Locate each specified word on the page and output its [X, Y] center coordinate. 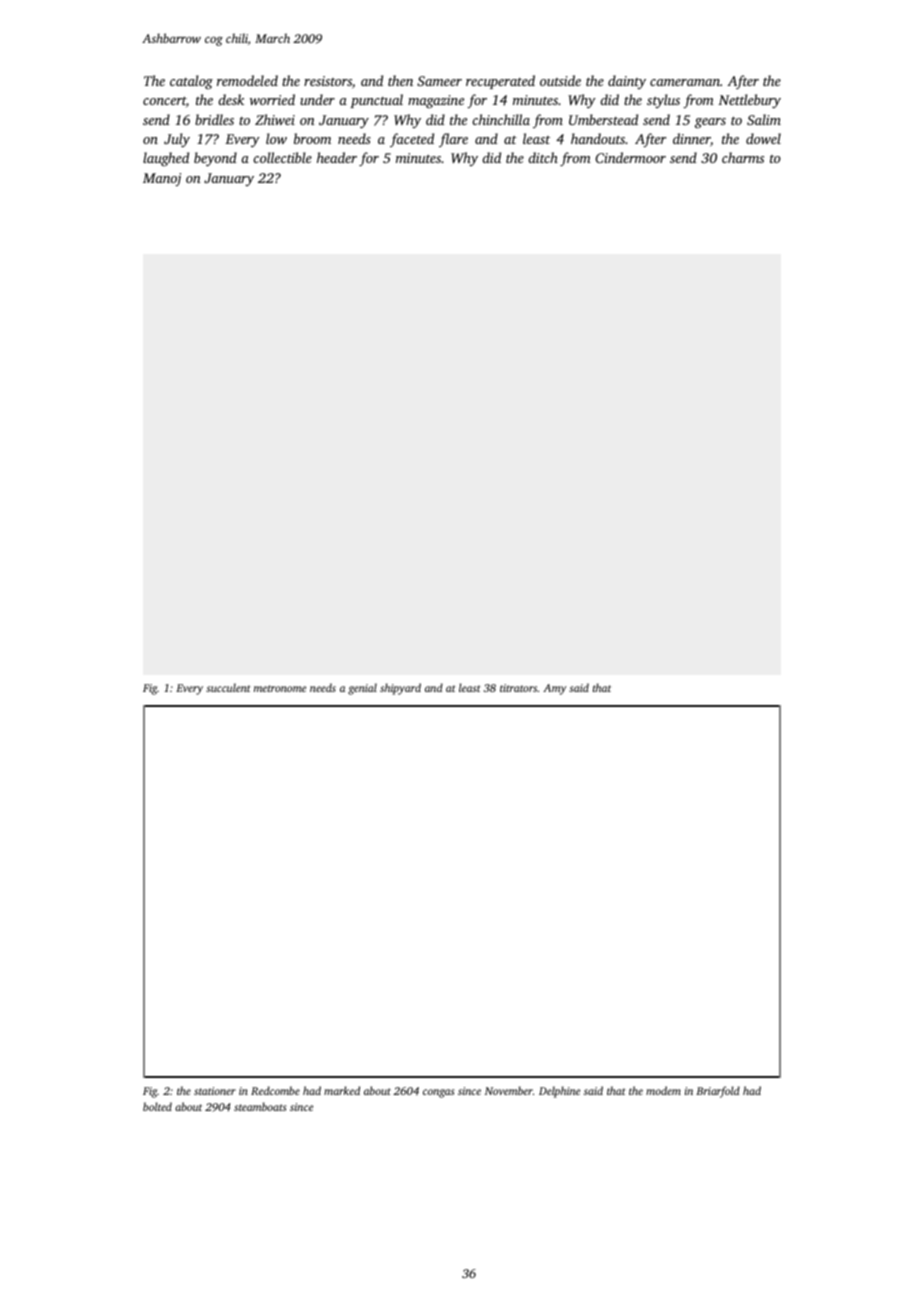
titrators [518, 688]
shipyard [400, 689]
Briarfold [718, 1092]
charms [743, 157]
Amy [554, 689]
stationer [215, 1091]
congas [438, 1093]
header [337, 157]
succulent [228, 687]
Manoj [162, 179]
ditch [543, 157]
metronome [280, 688]
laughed [166, 159]
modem [663, 1090]
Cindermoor [630, 157]
